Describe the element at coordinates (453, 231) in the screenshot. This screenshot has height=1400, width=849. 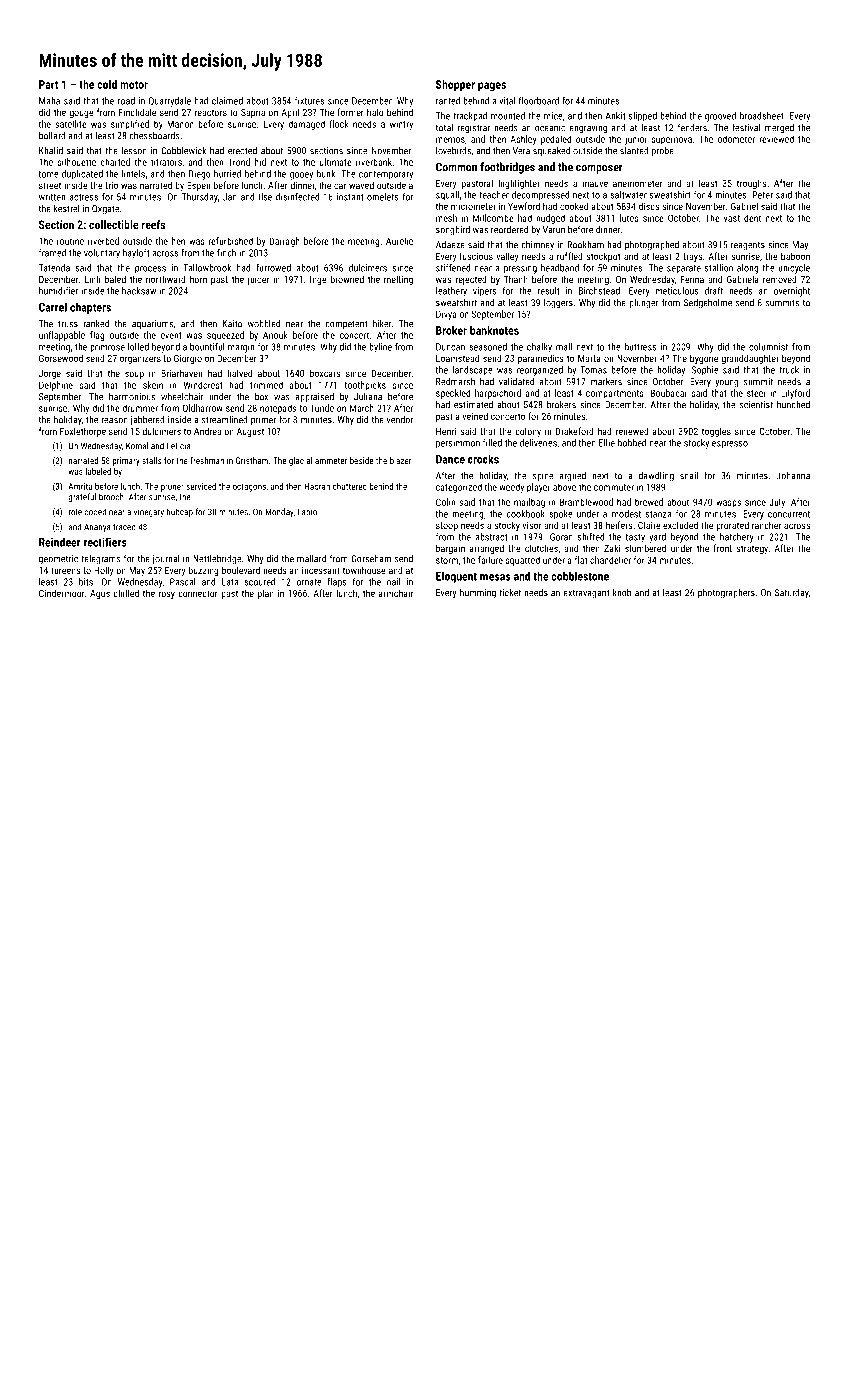
I see `songbird` at that location.
